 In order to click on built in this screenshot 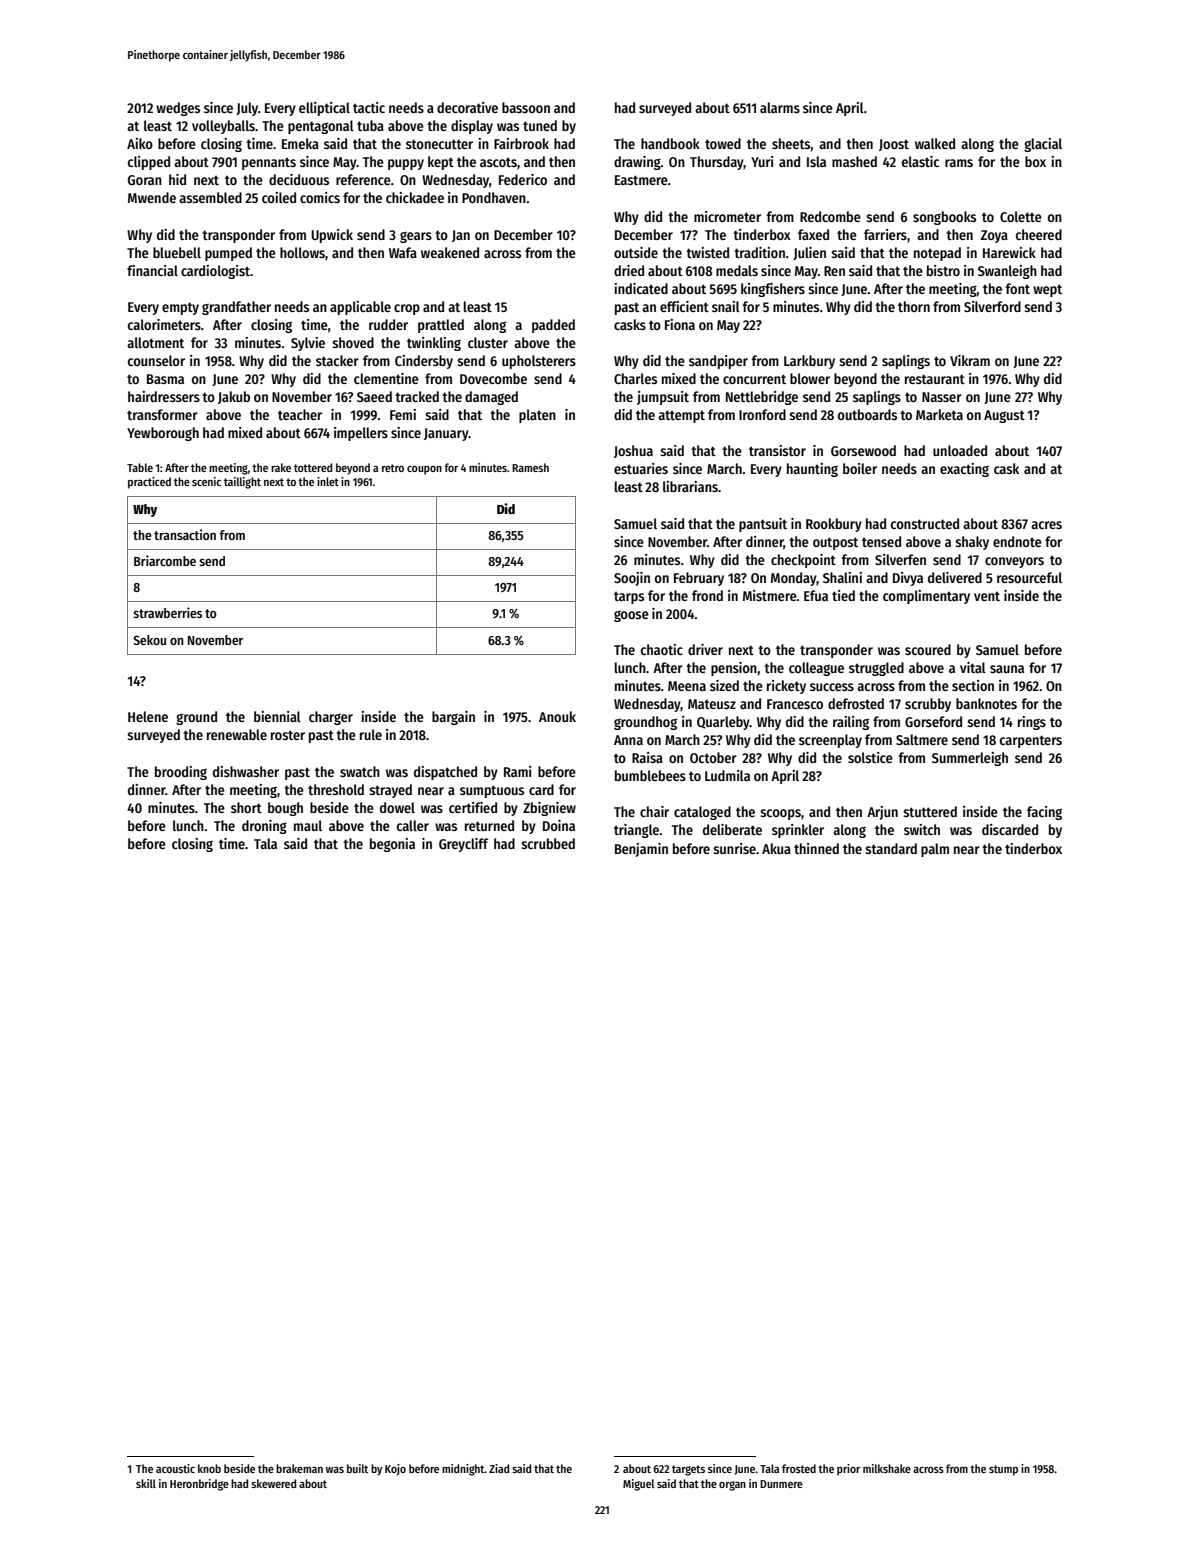, I will do `click(357, 1468)`.
